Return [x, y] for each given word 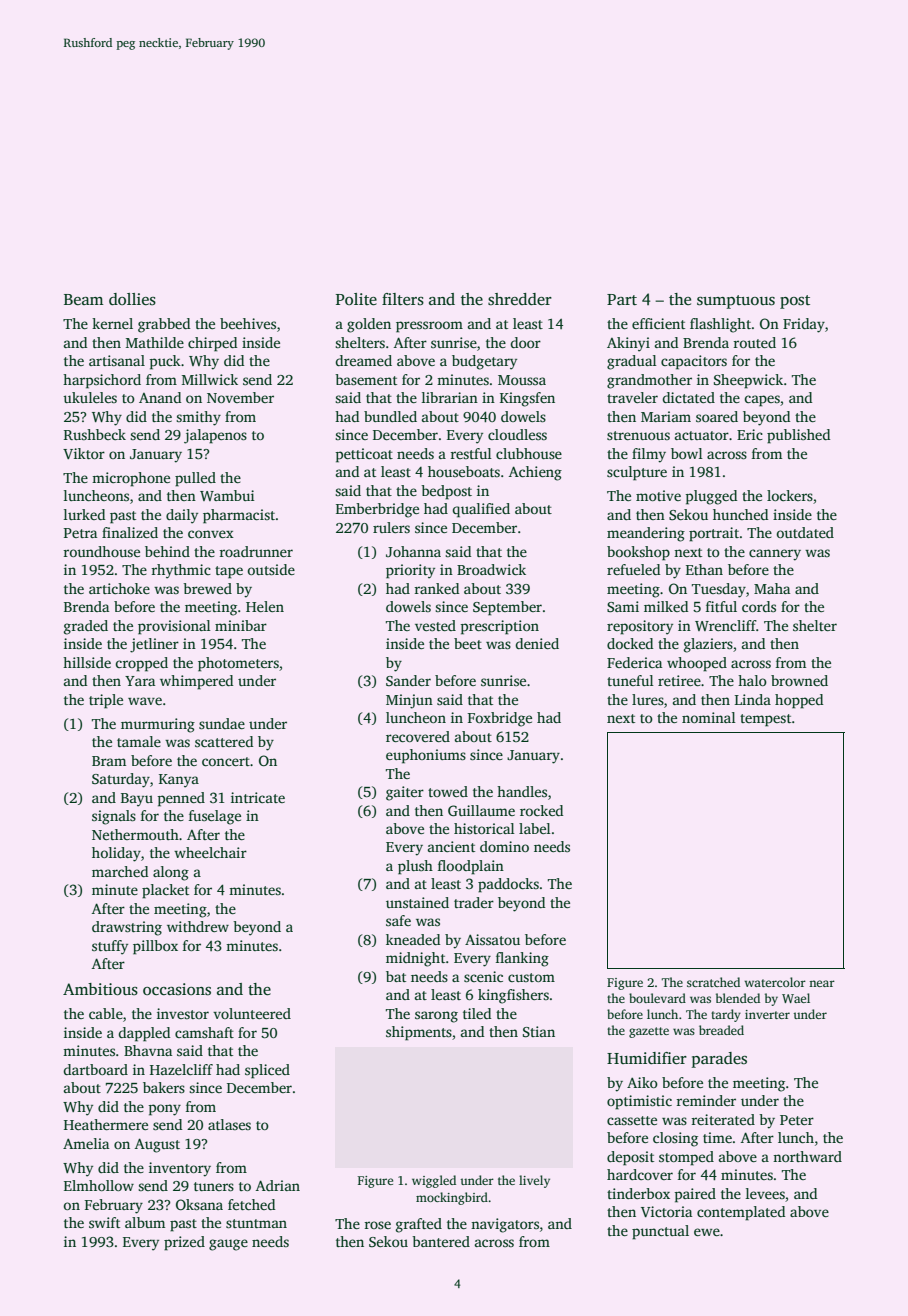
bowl [687, 453]
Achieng [535, 473]
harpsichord [102, 381]
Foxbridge [500, 719]
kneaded [413, 939]
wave [145, 701]
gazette [649, 1032]
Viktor [84, 453]
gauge [228, 1245]
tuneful [630, 680]
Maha [772, 588]
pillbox [155, 947]
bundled [390, 416]
